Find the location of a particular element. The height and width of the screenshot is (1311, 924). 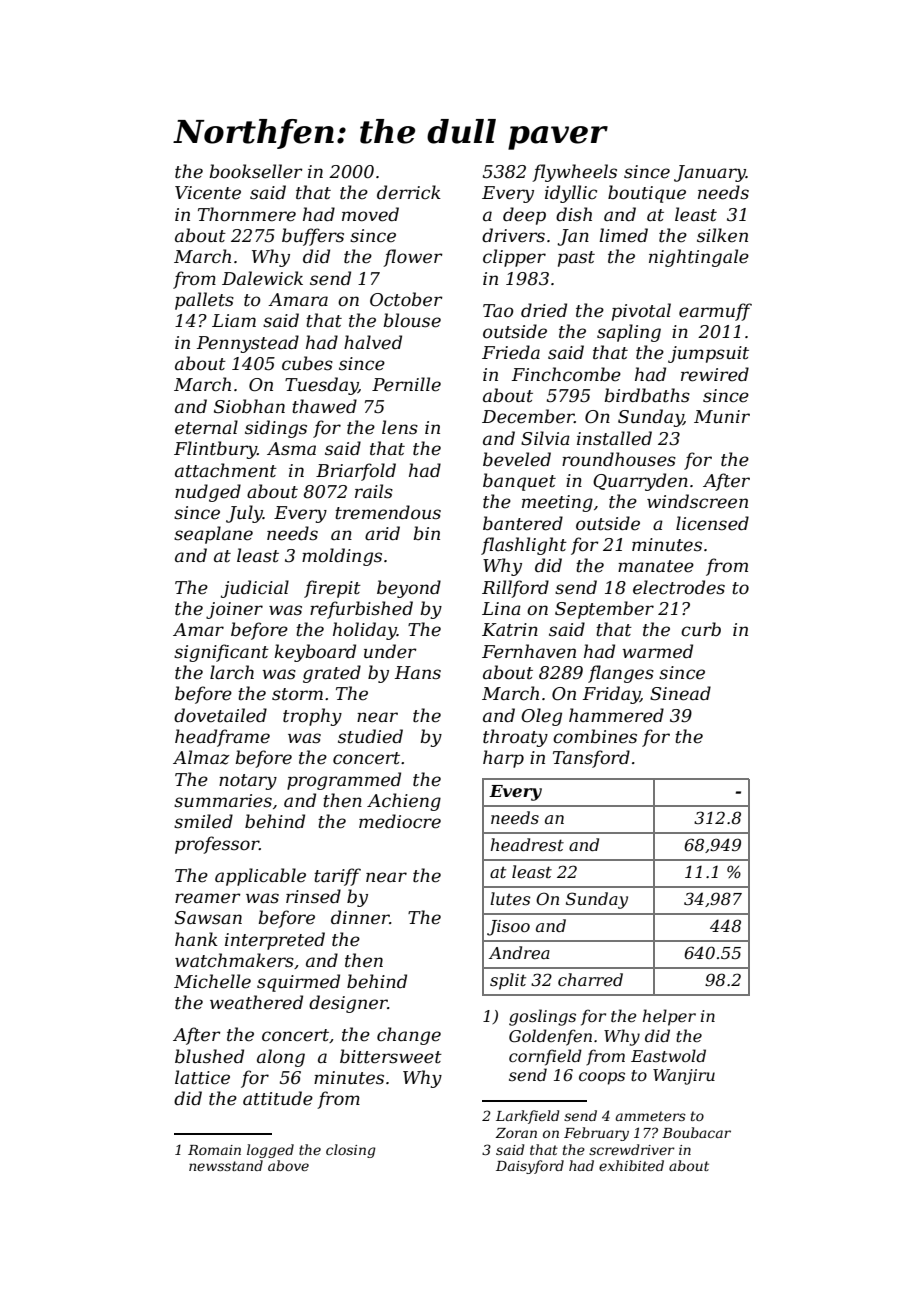

Romain is located at coordinates (214, 1150).
